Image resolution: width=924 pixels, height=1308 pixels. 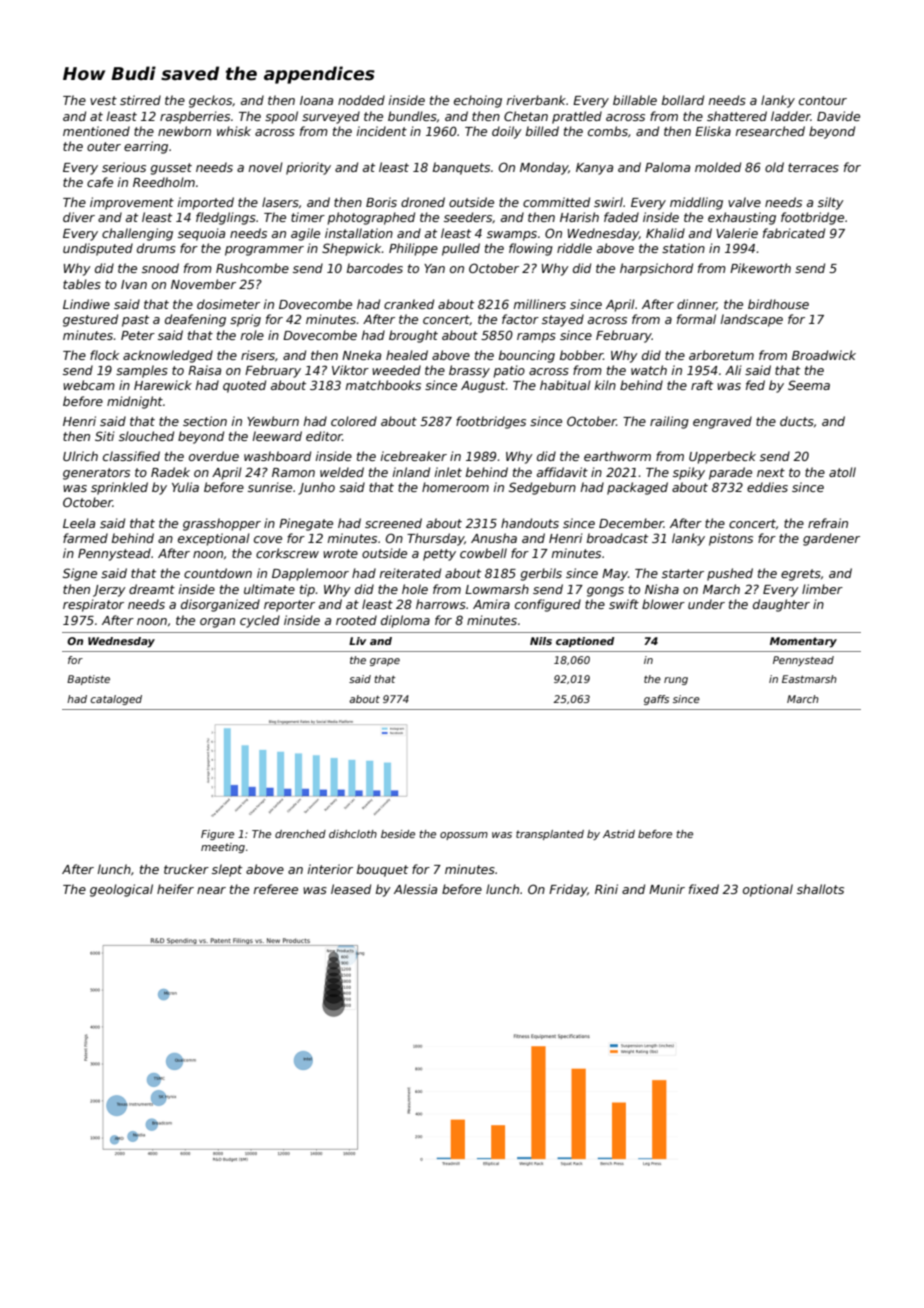 What do you see at coordinates (730, 473) in the screenshot?
I see `parade` at bounding box center [730, 473].
